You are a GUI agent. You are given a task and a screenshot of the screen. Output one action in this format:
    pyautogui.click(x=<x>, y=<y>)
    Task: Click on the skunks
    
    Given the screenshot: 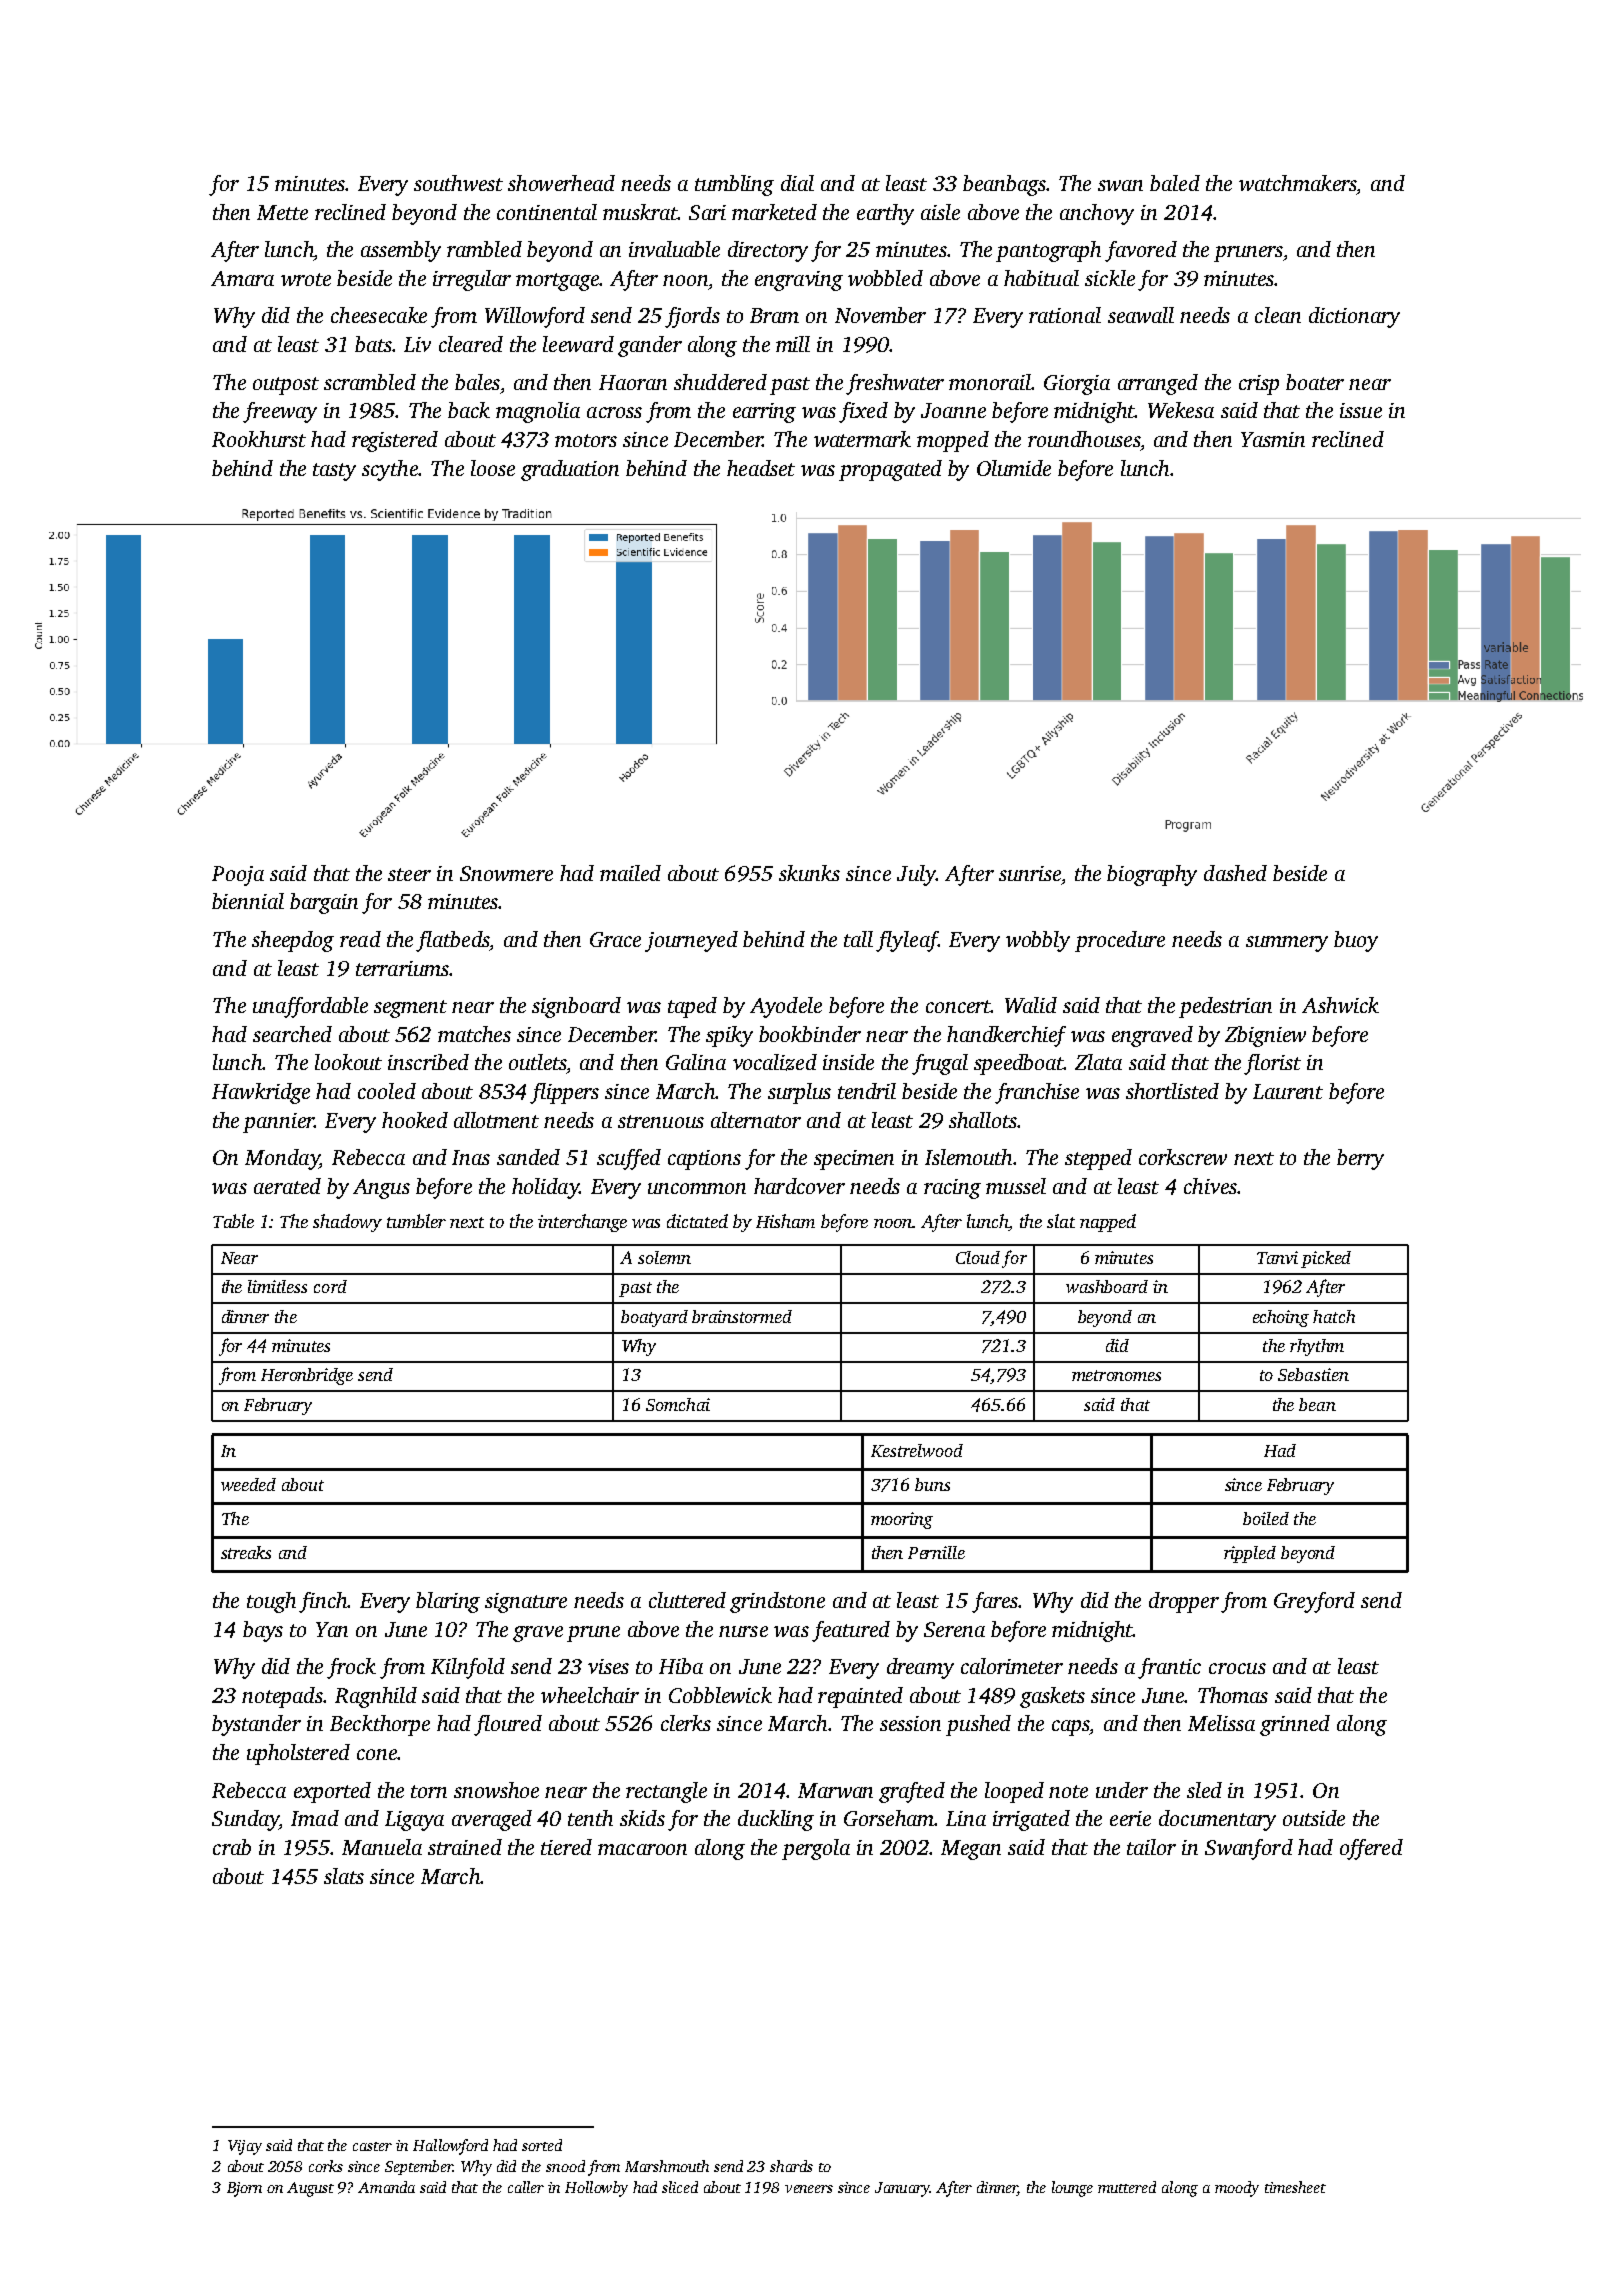 What is the action you would take?
    pyautogui.click(x=809, y=873)
